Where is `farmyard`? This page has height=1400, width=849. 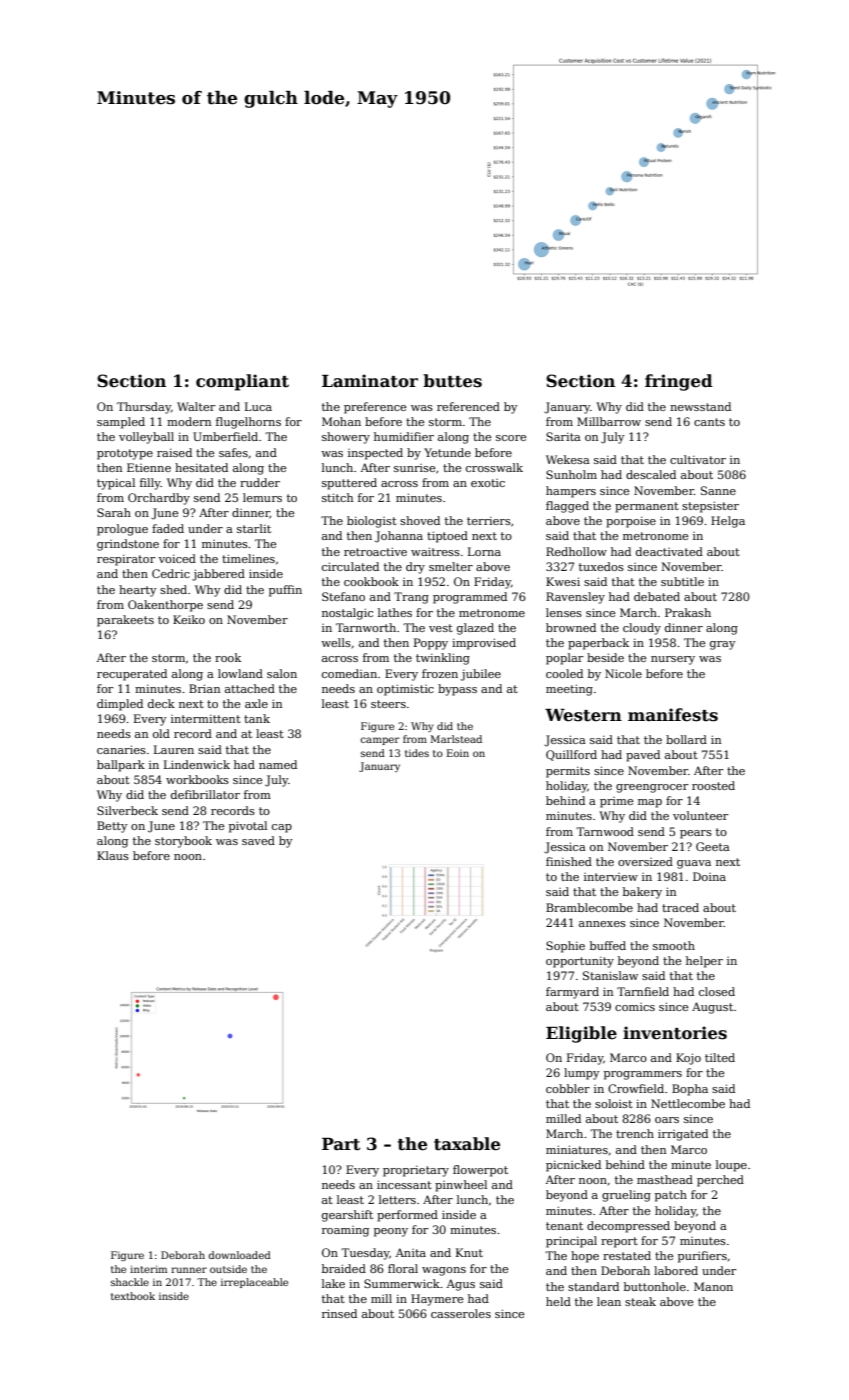
farmyard is located at coordinates (572, 993).
